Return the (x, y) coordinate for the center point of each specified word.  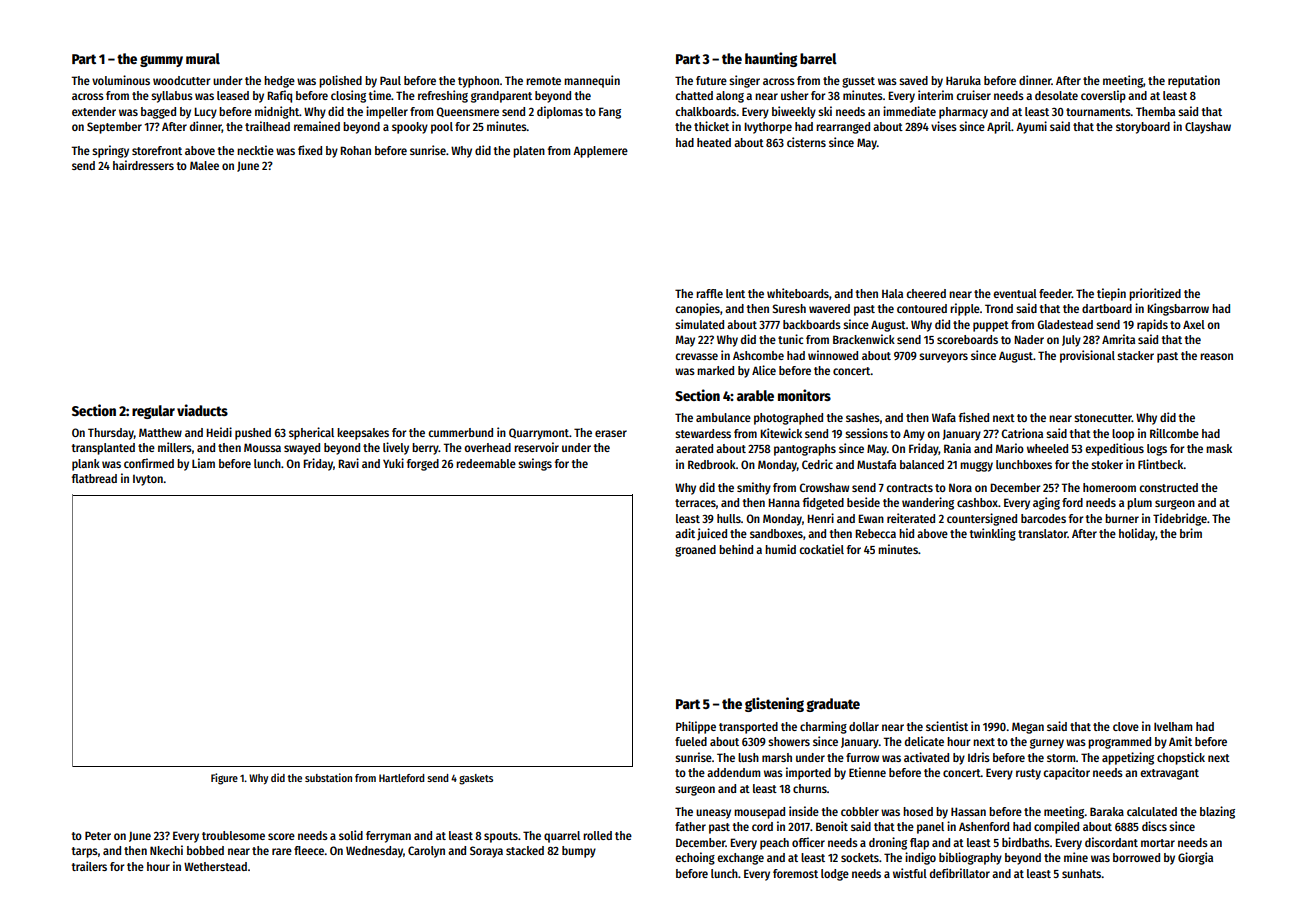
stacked (525, 850)
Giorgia (1195, 858)
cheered (926, 293)
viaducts (202, 410)
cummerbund (460, 432)
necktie (255, 150)
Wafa (944, 417)
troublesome (233, 835)
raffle (709, 293)
